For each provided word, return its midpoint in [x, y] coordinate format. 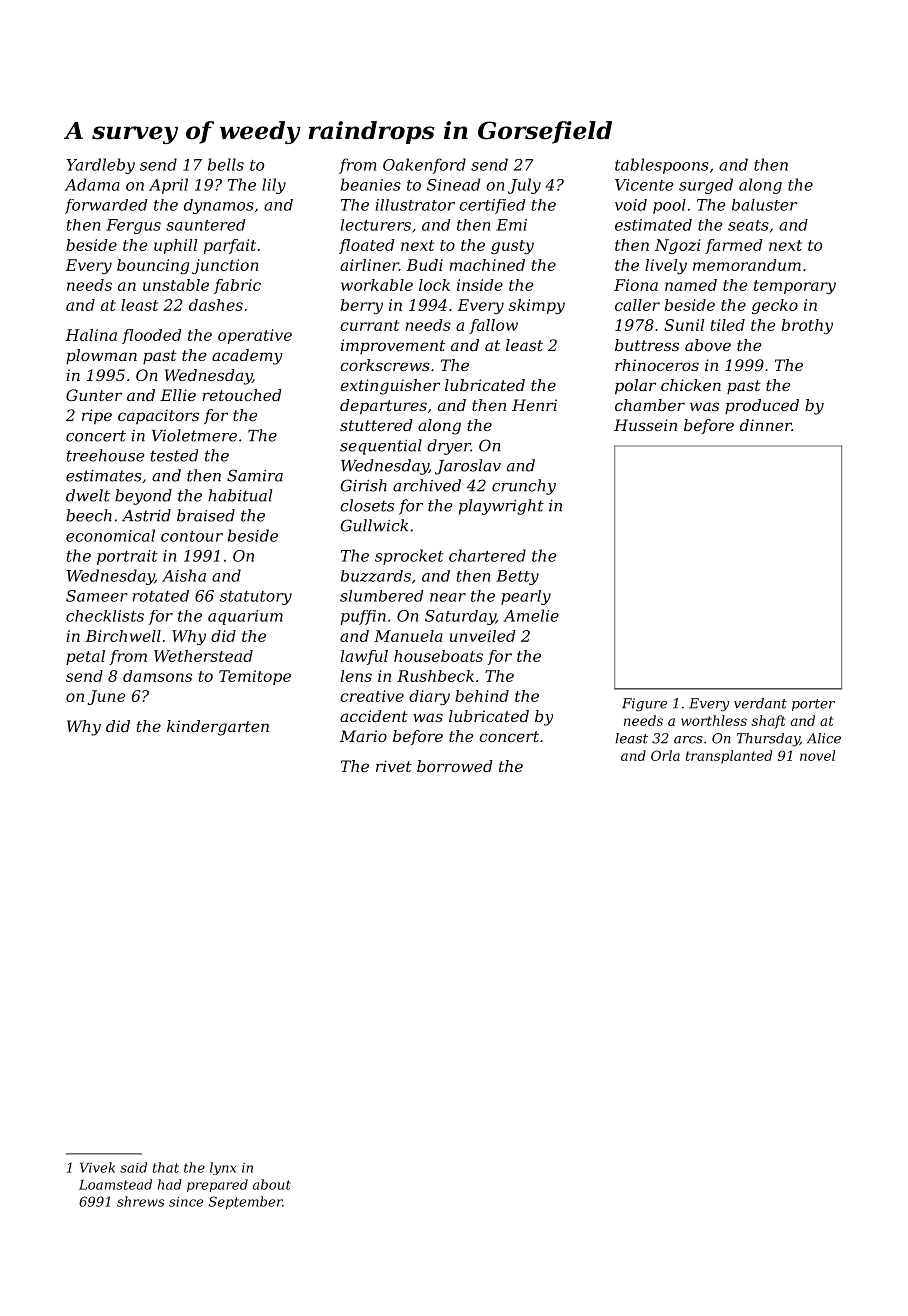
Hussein [645, 425]
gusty [512, 247]
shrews [141, 1201]
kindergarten [218, 728]
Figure [644, 705]
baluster [764, 205]
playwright [501, 507]
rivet [394, 766]
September [245, 1203]
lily [274, 186]
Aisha [184, 575]
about [271, 1184]
